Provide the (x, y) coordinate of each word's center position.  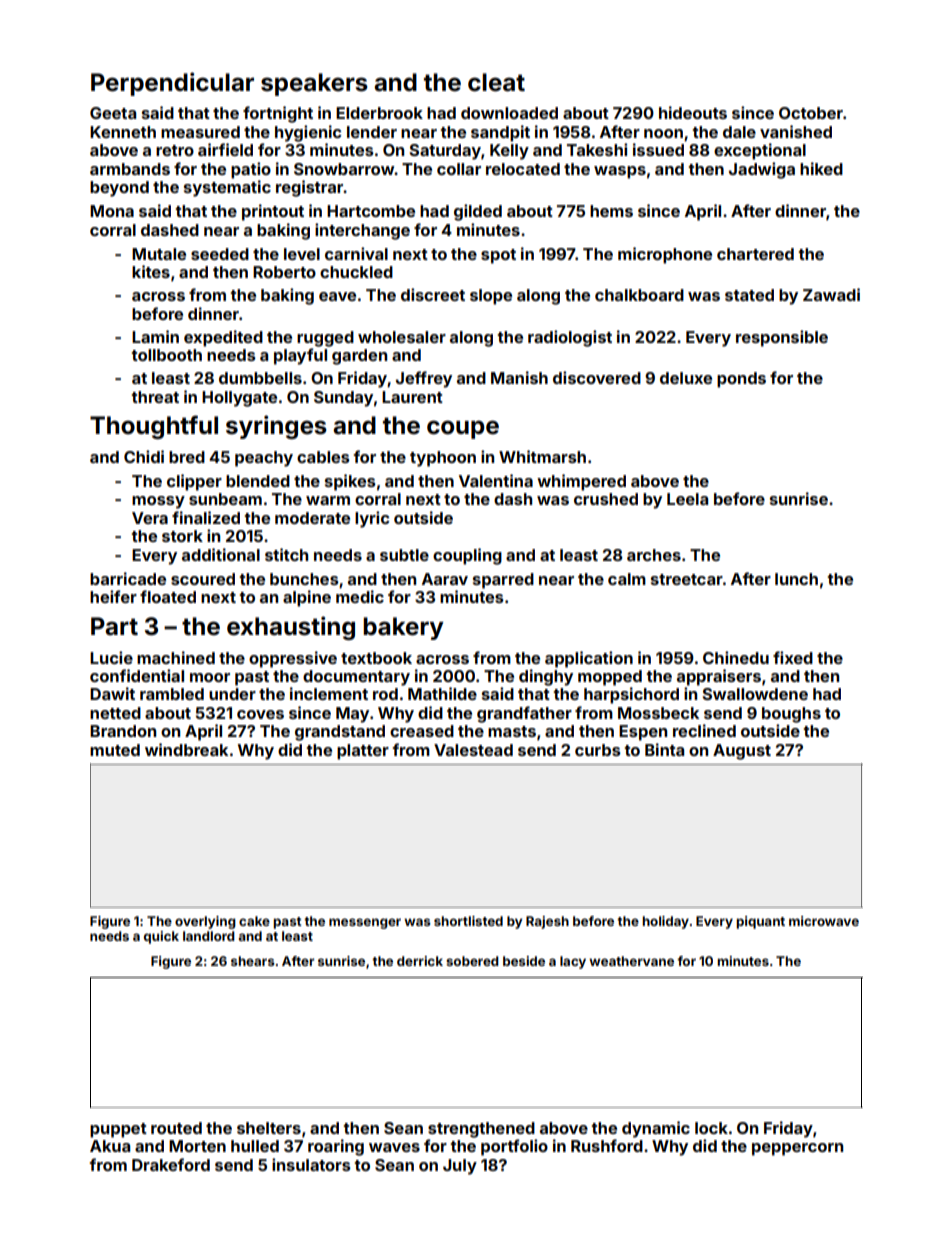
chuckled (356, 272)
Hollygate (239, 399)
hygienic (308, 133)
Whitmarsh (542, 456)
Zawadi (831, 294)
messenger (365, 923)
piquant (760, 922)
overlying (205, 922)
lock (711, 1128)
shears (253, 961)
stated (749, 295)
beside (524, 961)
